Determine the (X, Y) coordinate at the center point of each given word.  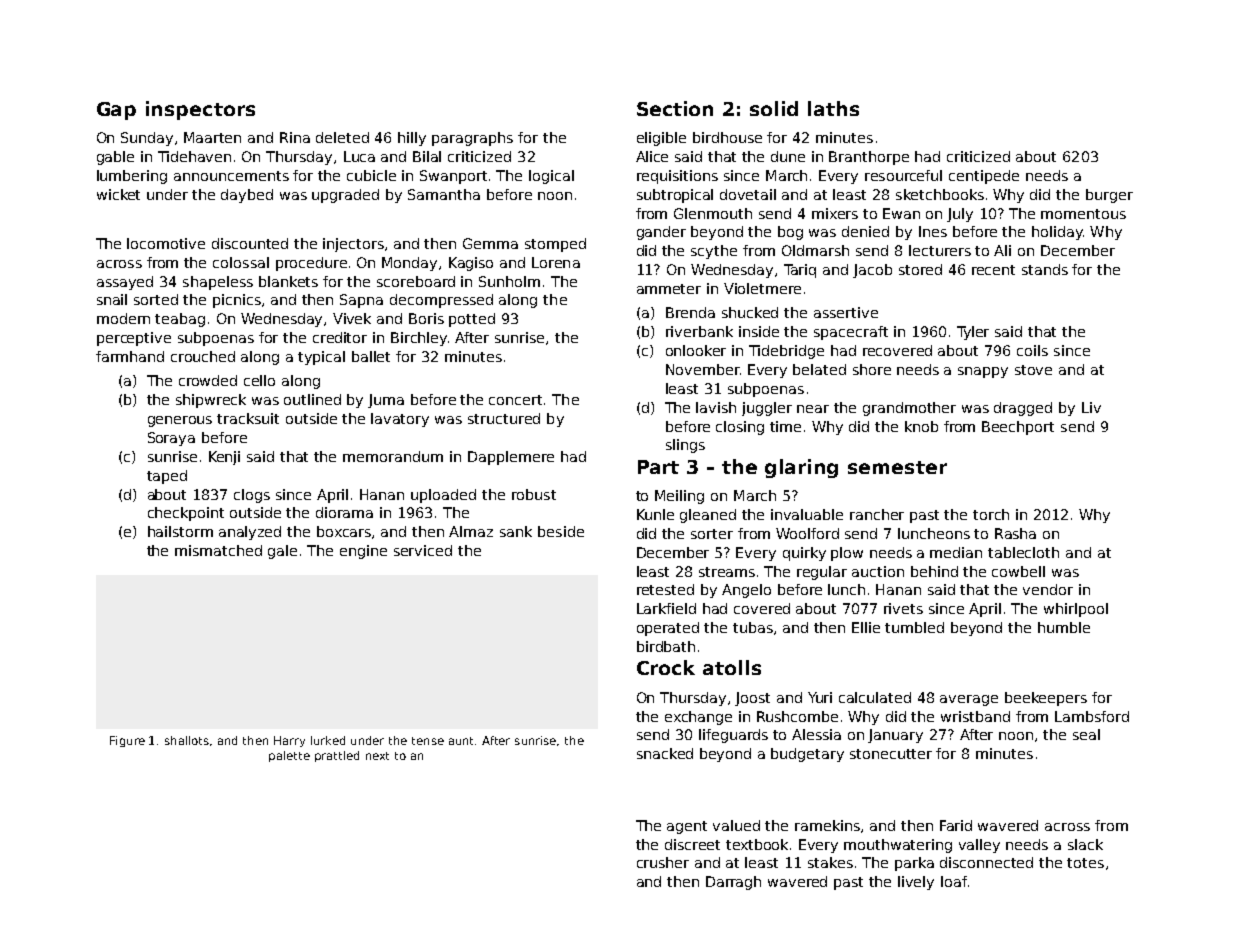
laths (833, 108)
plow (847, 554)
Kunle (655, 514)
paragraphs (472, 139)
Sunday (147, 139)
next (377, 756)
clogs (252, 496)
